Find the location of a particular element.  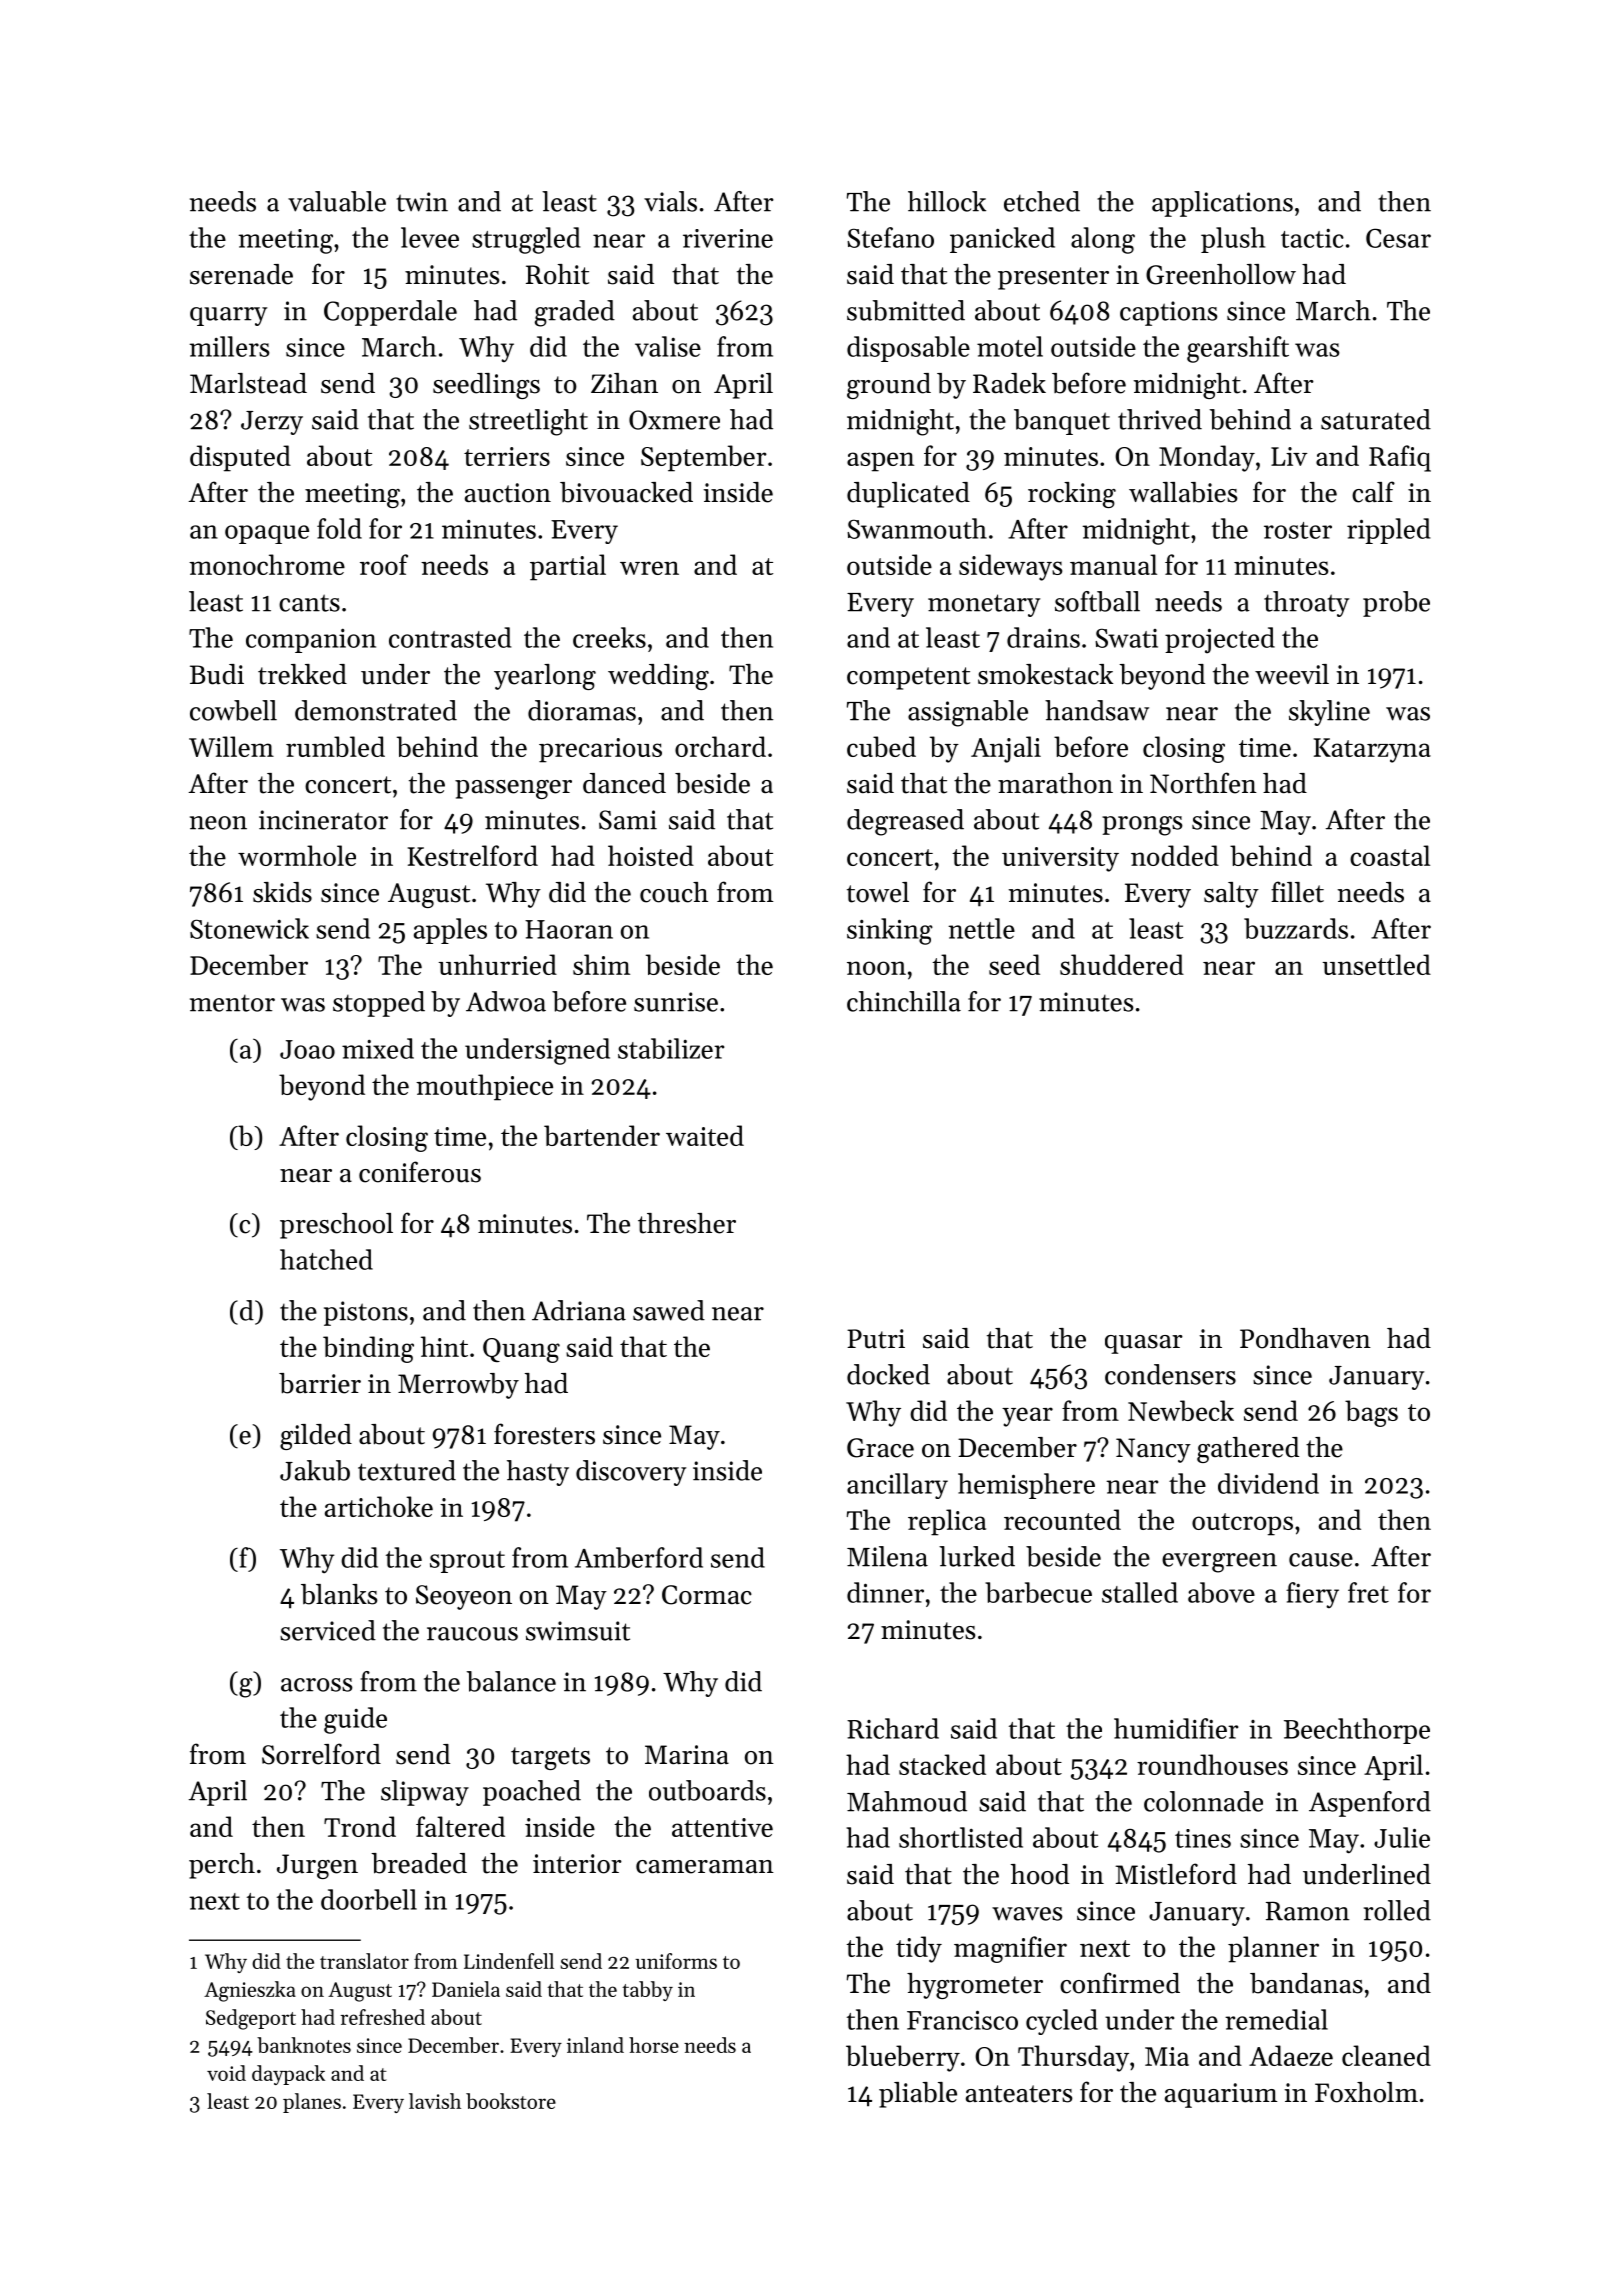

perch is located at coordinates (222, 1866).
